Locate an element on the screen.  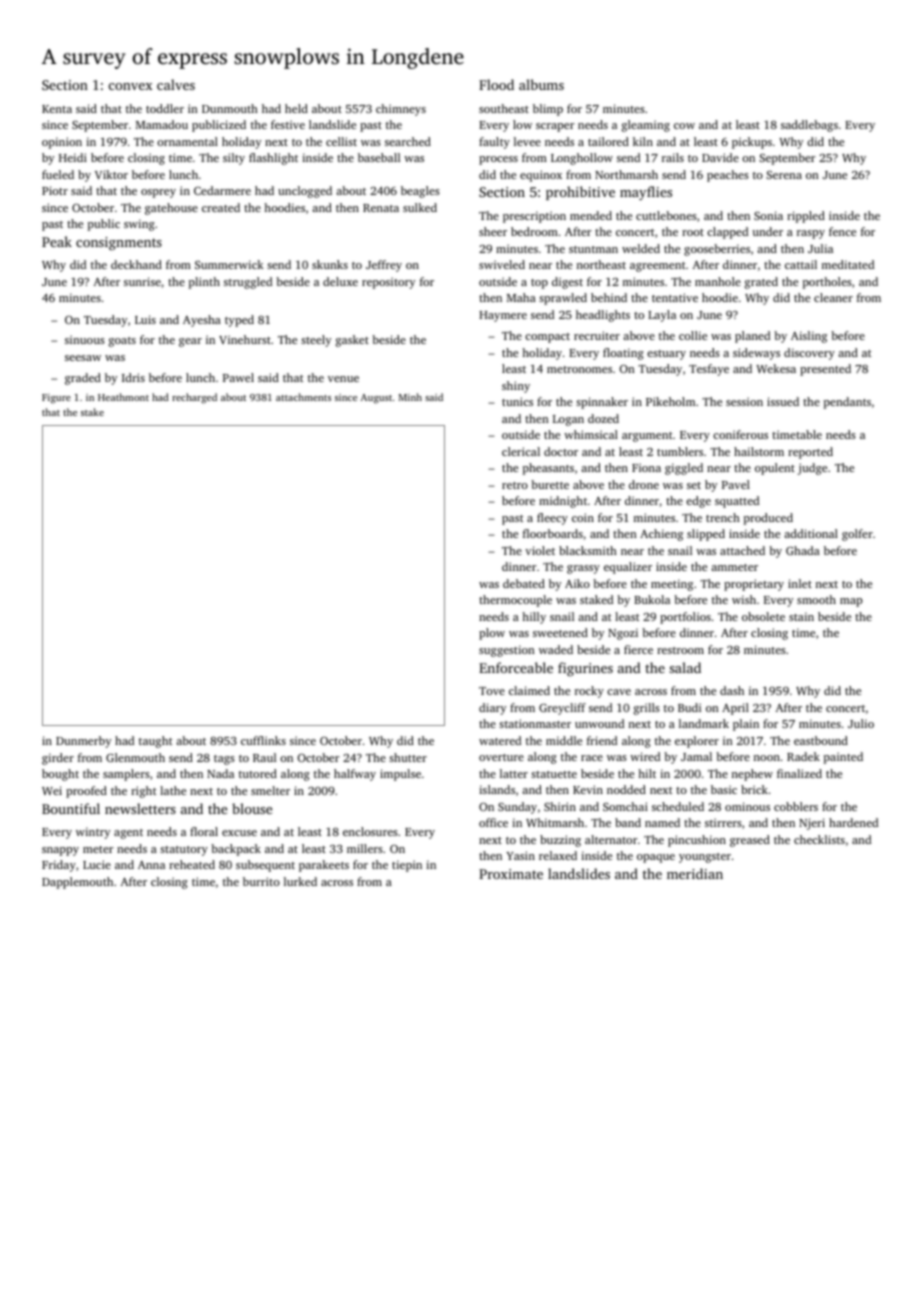
Proximate is located at coordinates (511, 874).
